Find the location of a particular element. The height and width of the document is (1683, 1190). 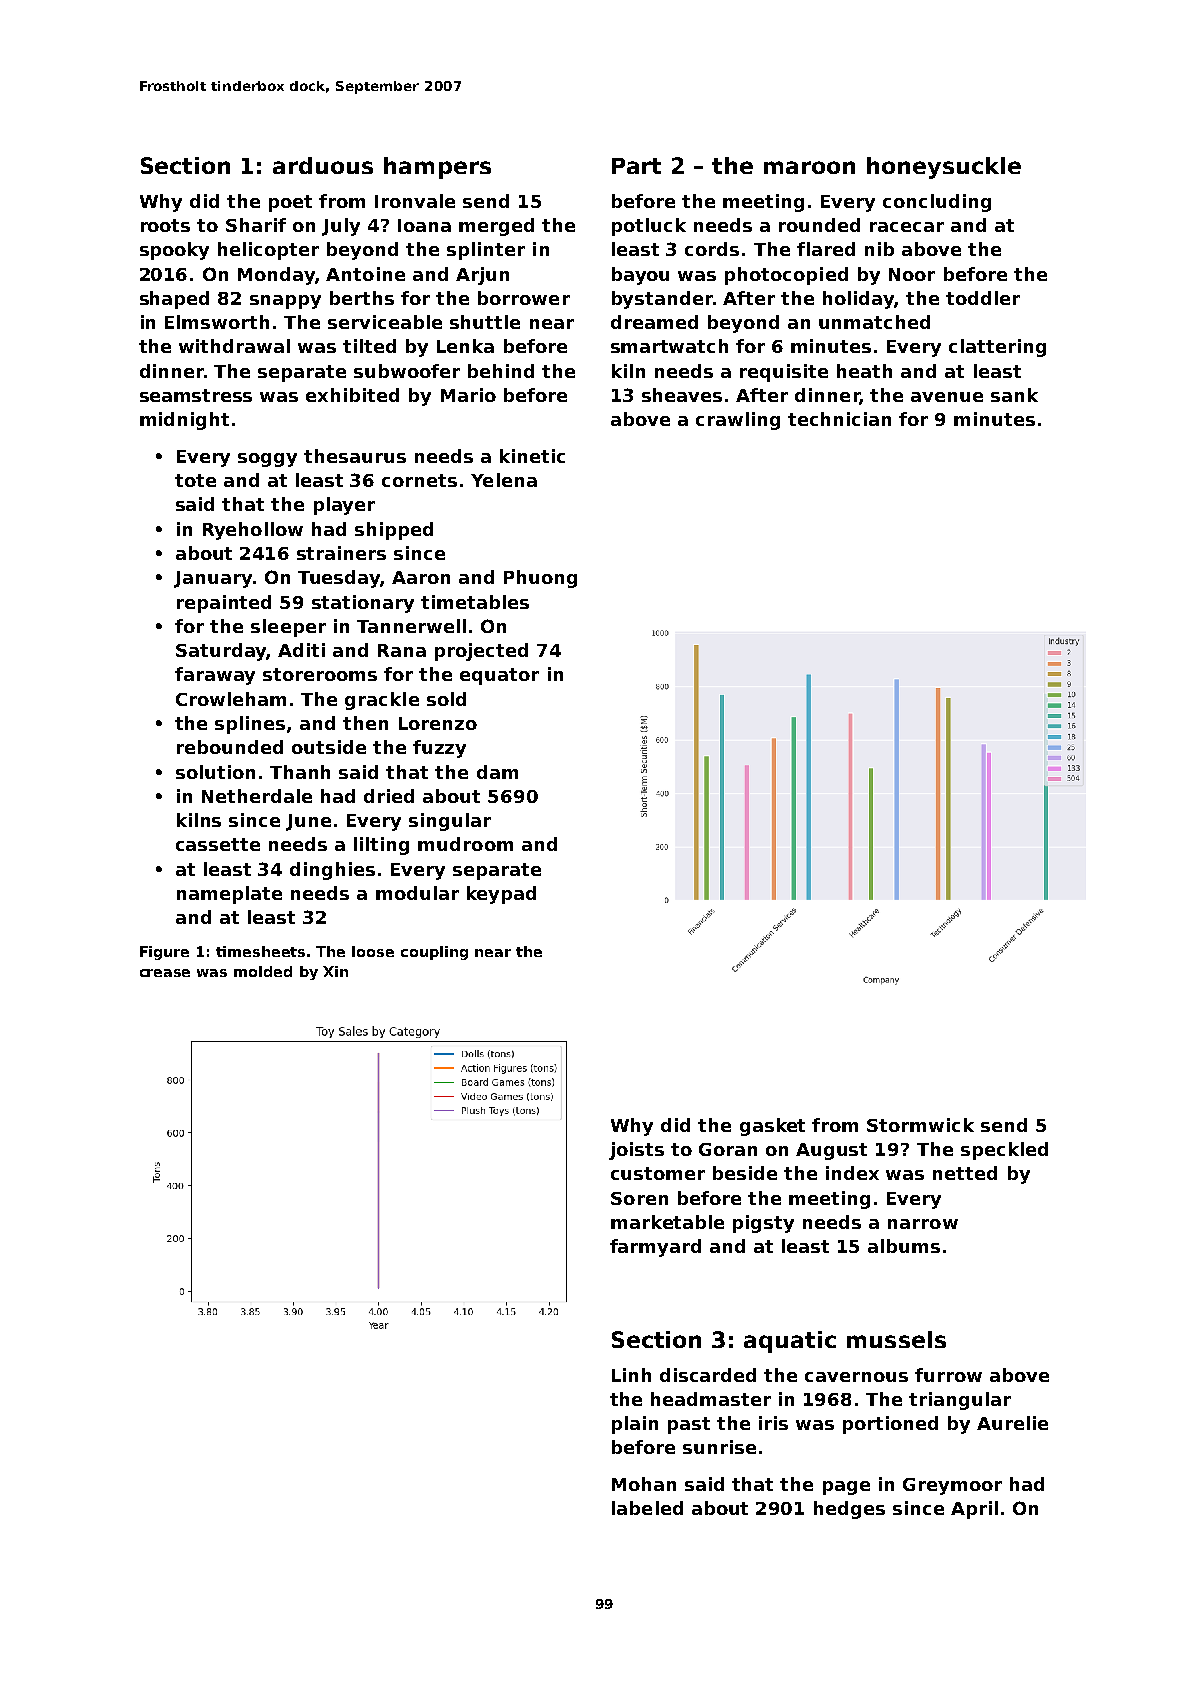

Part is located at coordinates (636, 166).
